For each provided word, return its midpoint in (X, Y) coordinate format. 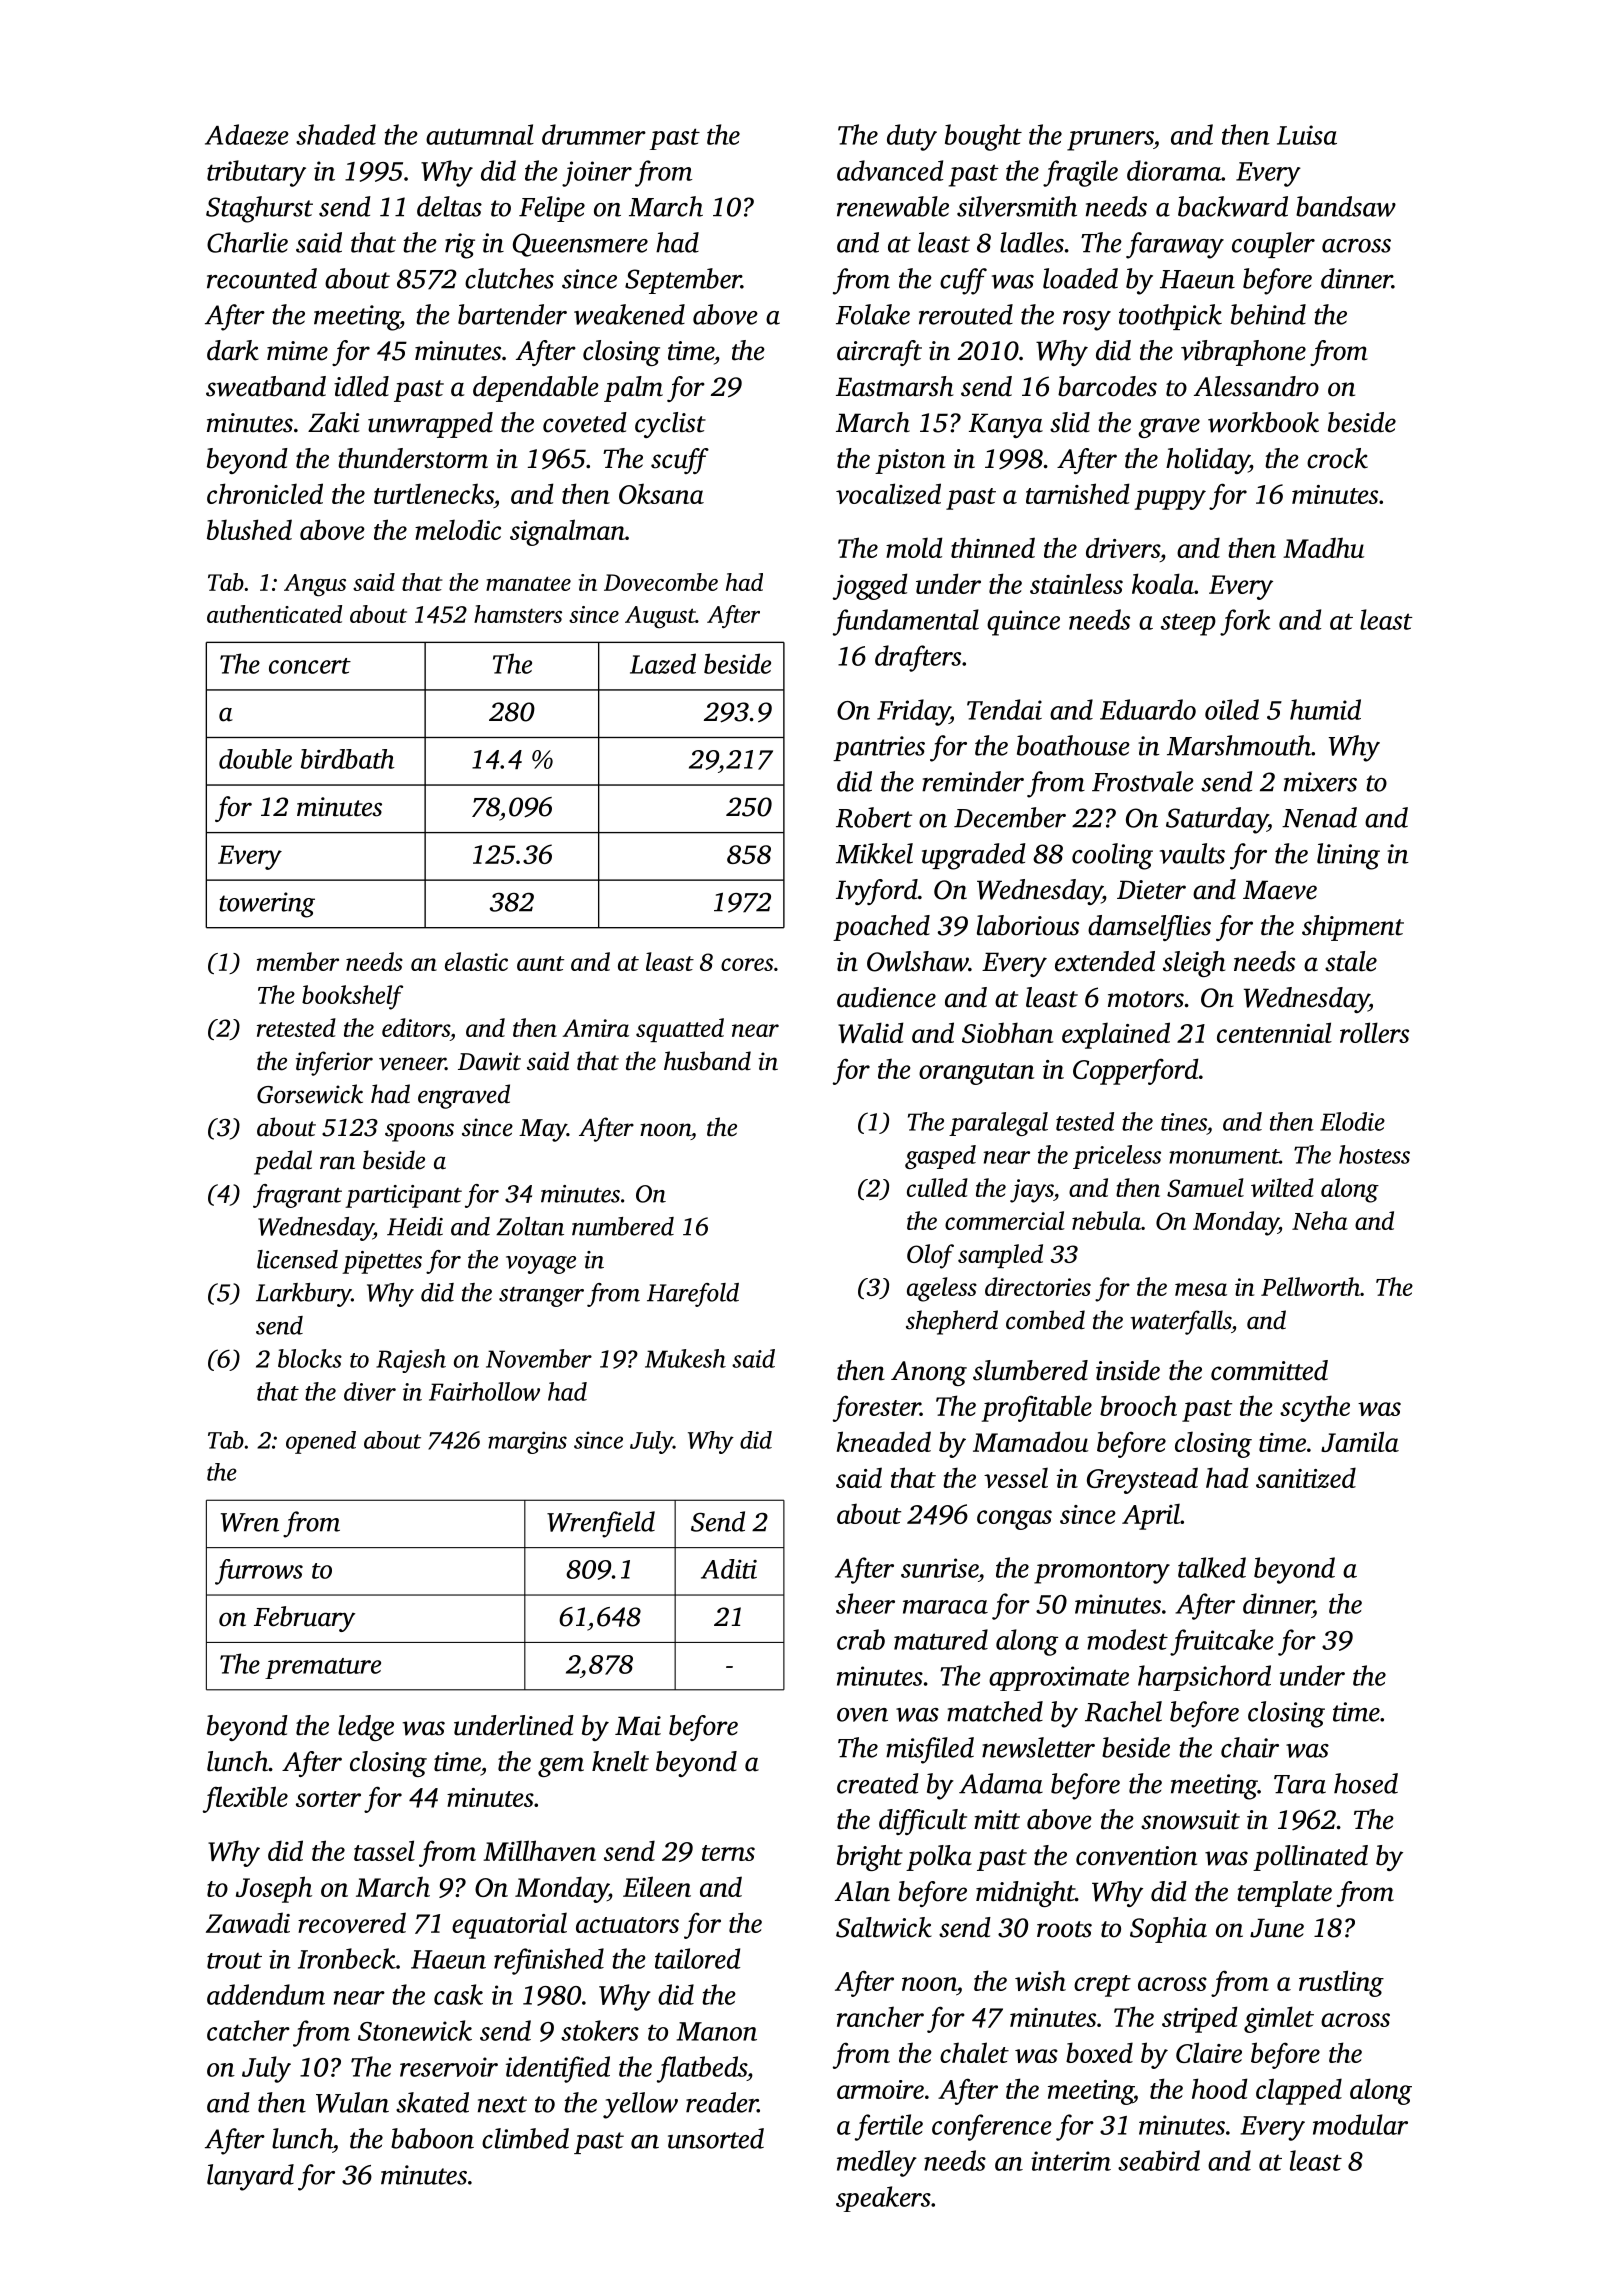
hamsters (518, 614)
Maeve (1280, 890)
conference (992, 2127)
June (1277, 1928)
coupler (1273, 245)
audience (886, 997)
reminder (973, 781)
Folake (873, 314)
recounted (262, 278)
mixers (1320, 782)
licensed (297, 1259)
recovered (352, 1922)
